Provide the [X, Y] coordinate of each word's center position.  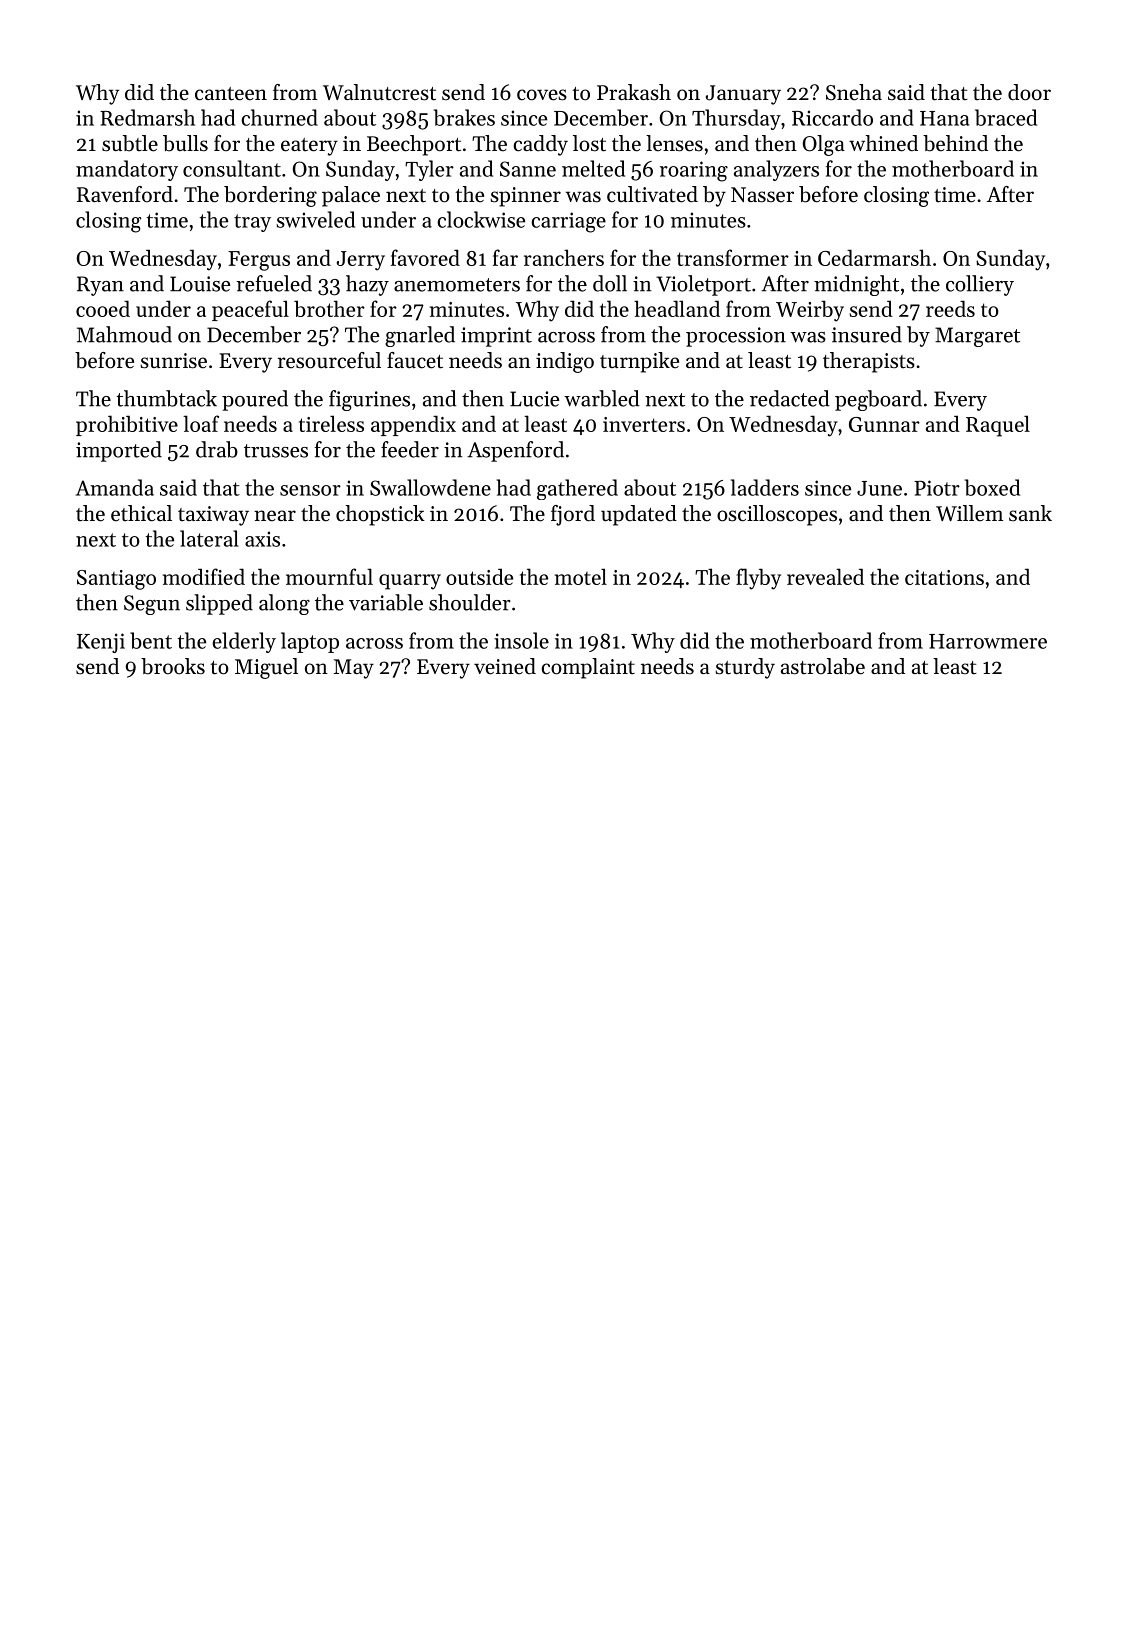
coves [542, 95]
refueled [274, 283]
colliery [980, 285]
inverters [644, 424]
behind [955, 143]
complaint [588, 668]
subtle [130, 143]
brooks [173, 666]
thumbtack [166, 398]
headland [677, 308]
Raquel [998, 426]
